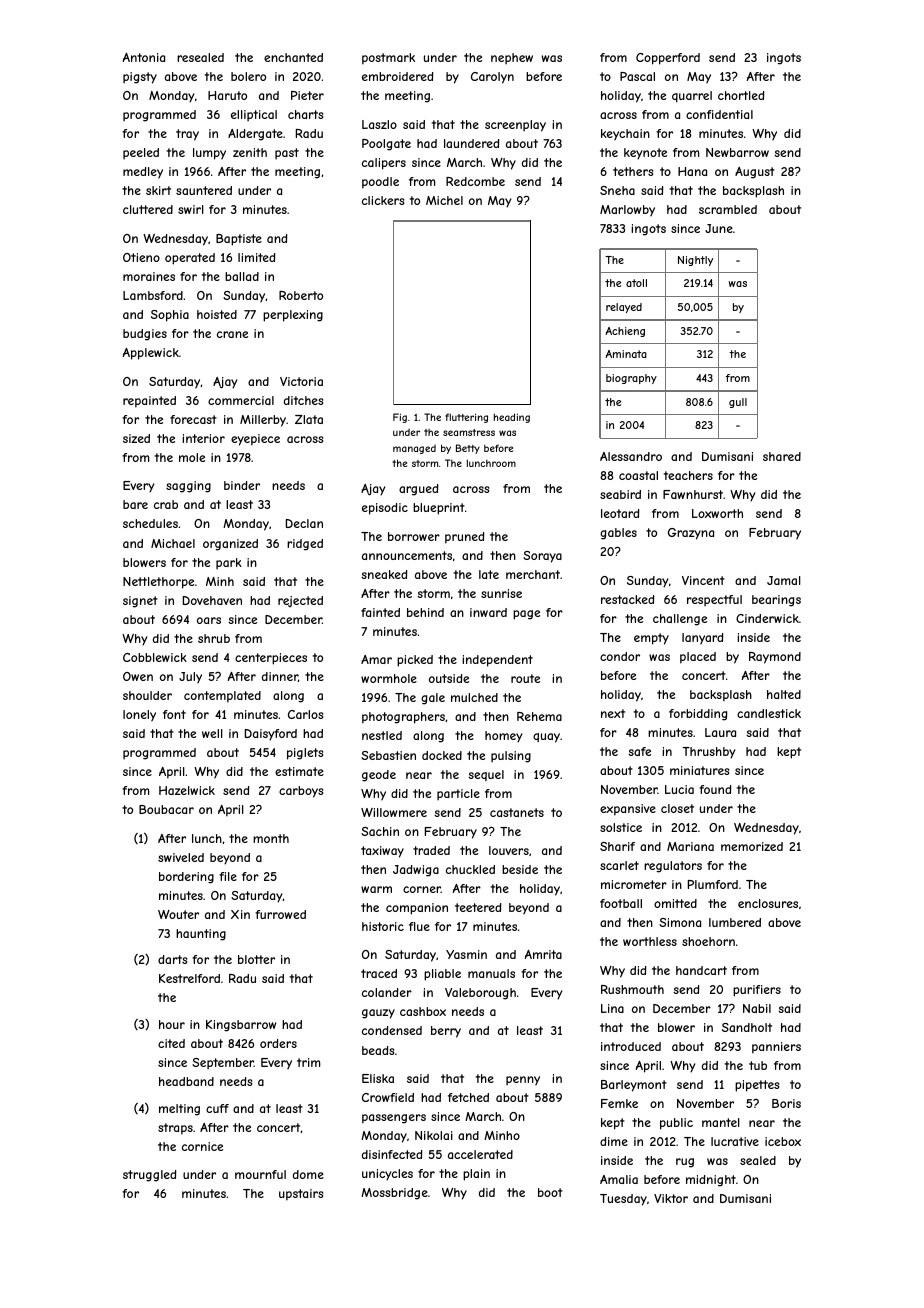 This screenshot has width=924, height=1308. I want to click on Viktor, so click(671, 1198).
